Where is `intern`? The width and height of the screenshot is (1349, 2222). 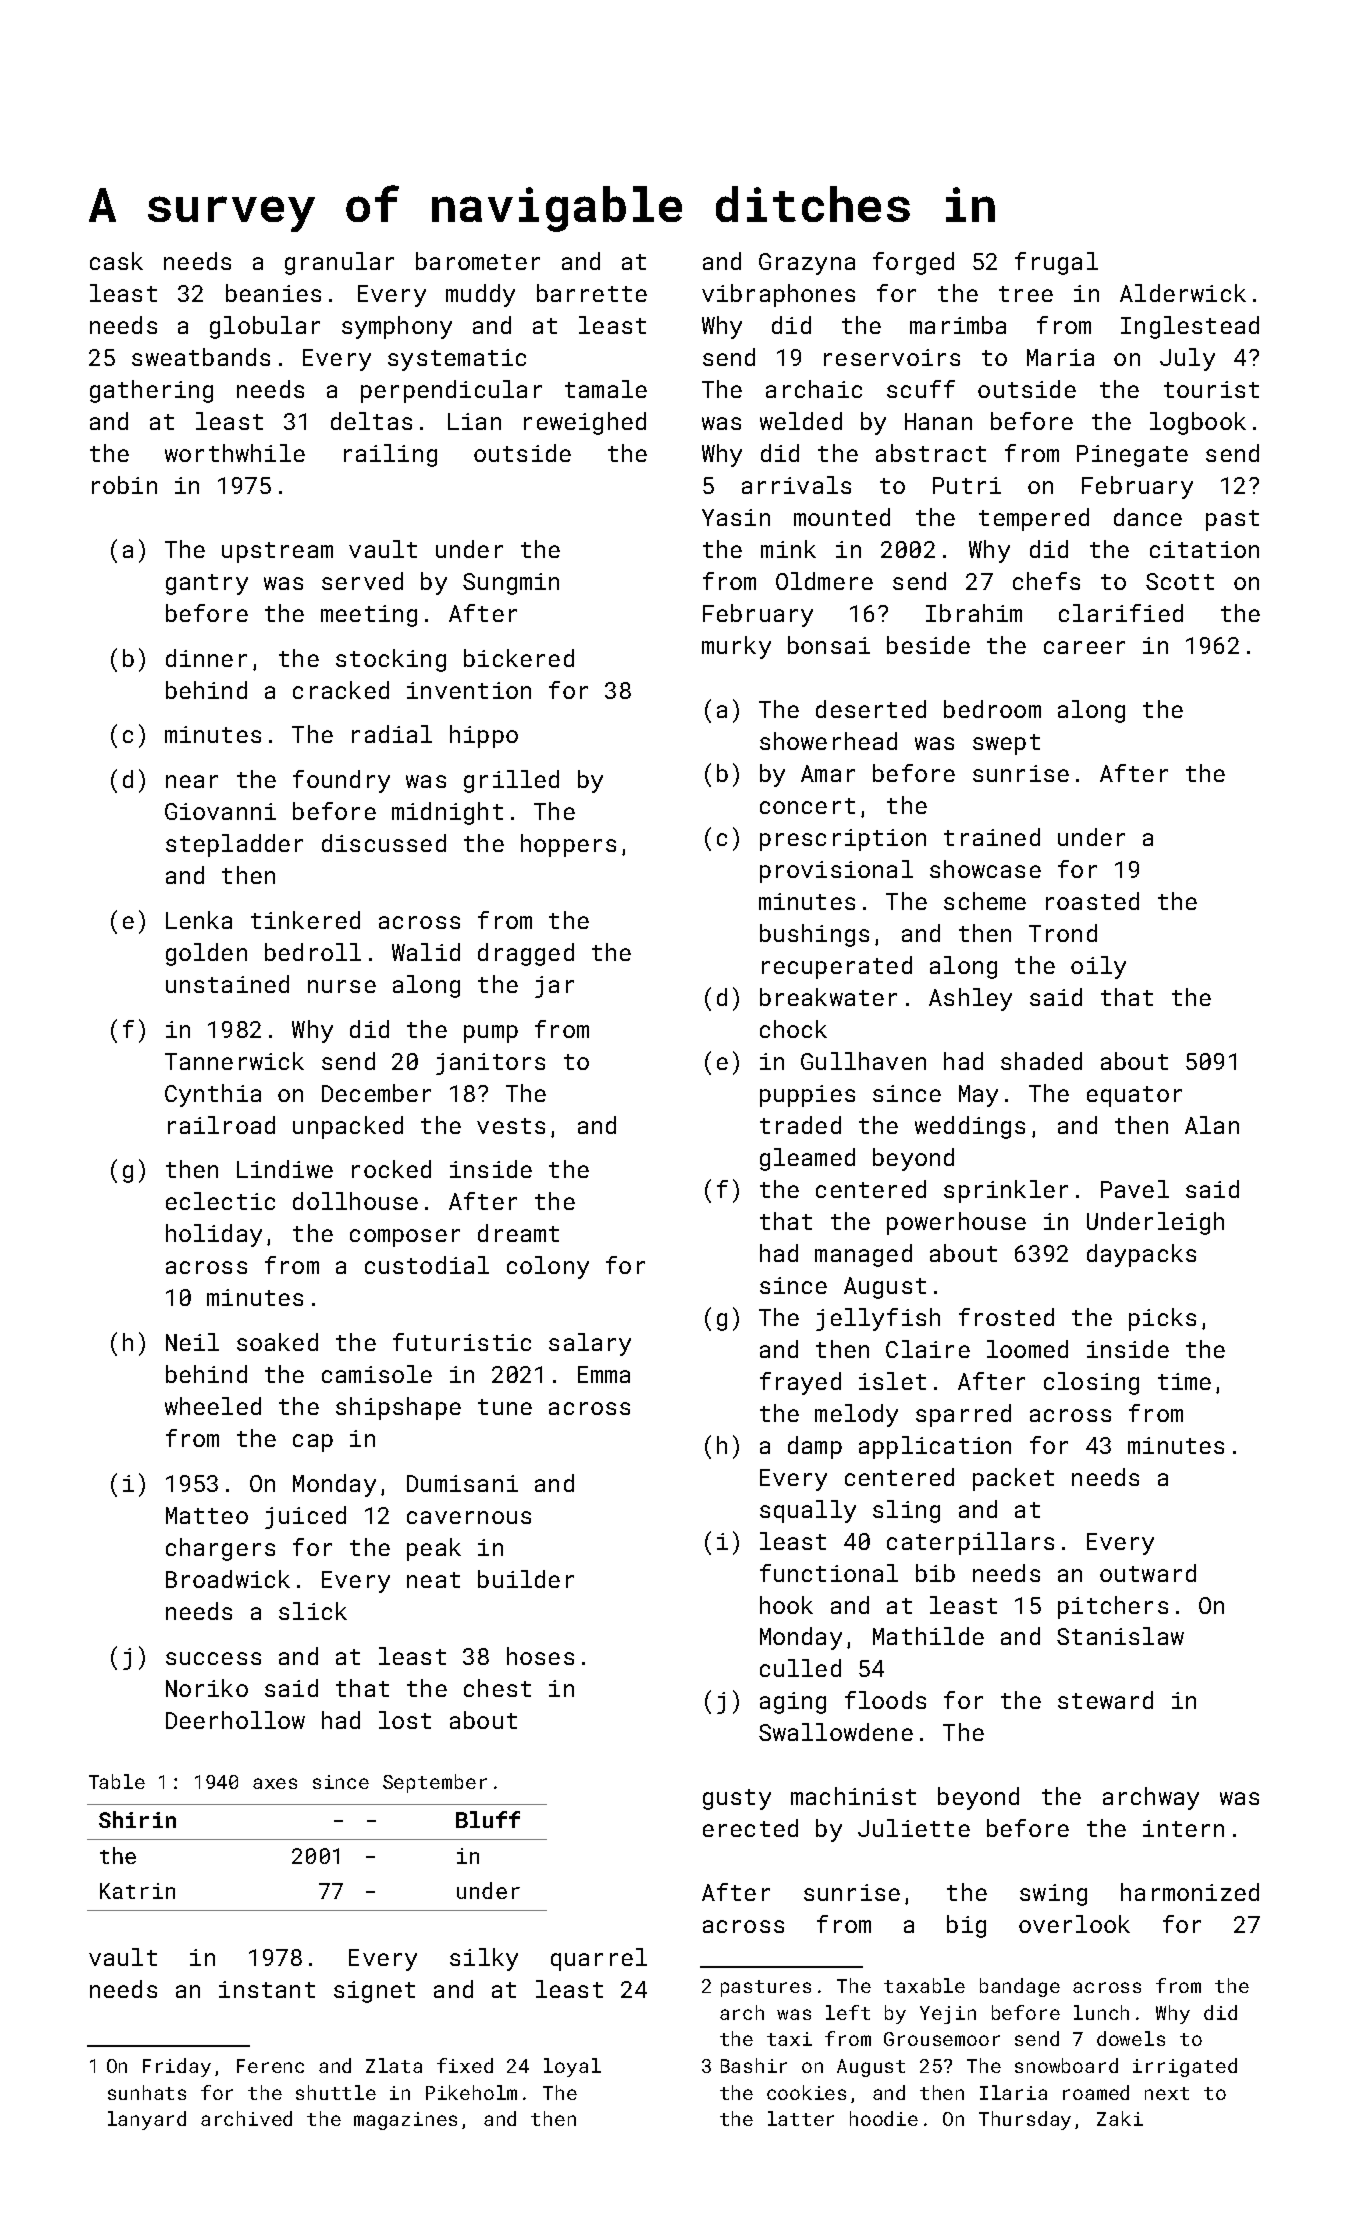 intern is located at coordinates (1183, 1828).
